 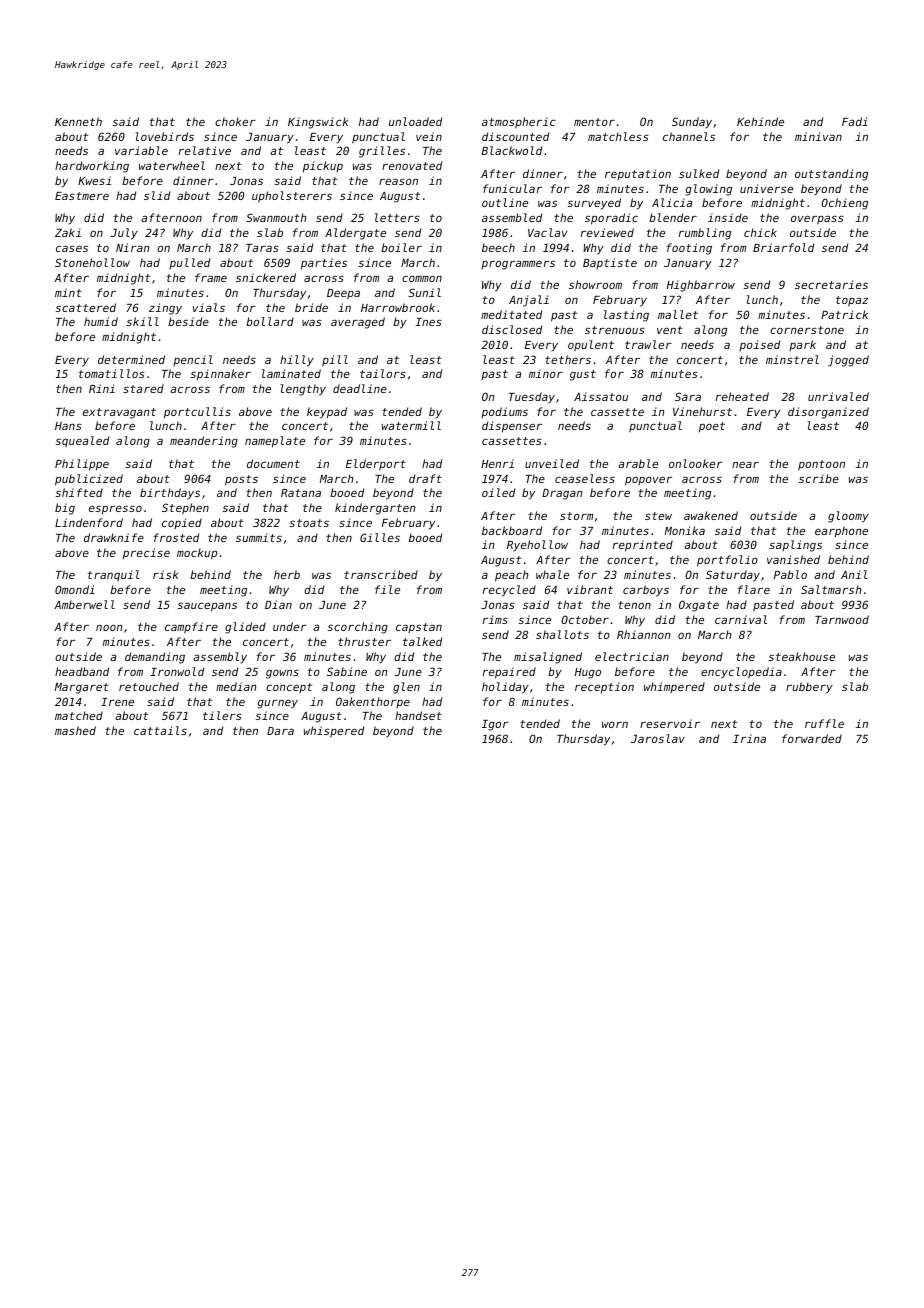 I want to click on unrivaled, so click(x=838, y=396).
